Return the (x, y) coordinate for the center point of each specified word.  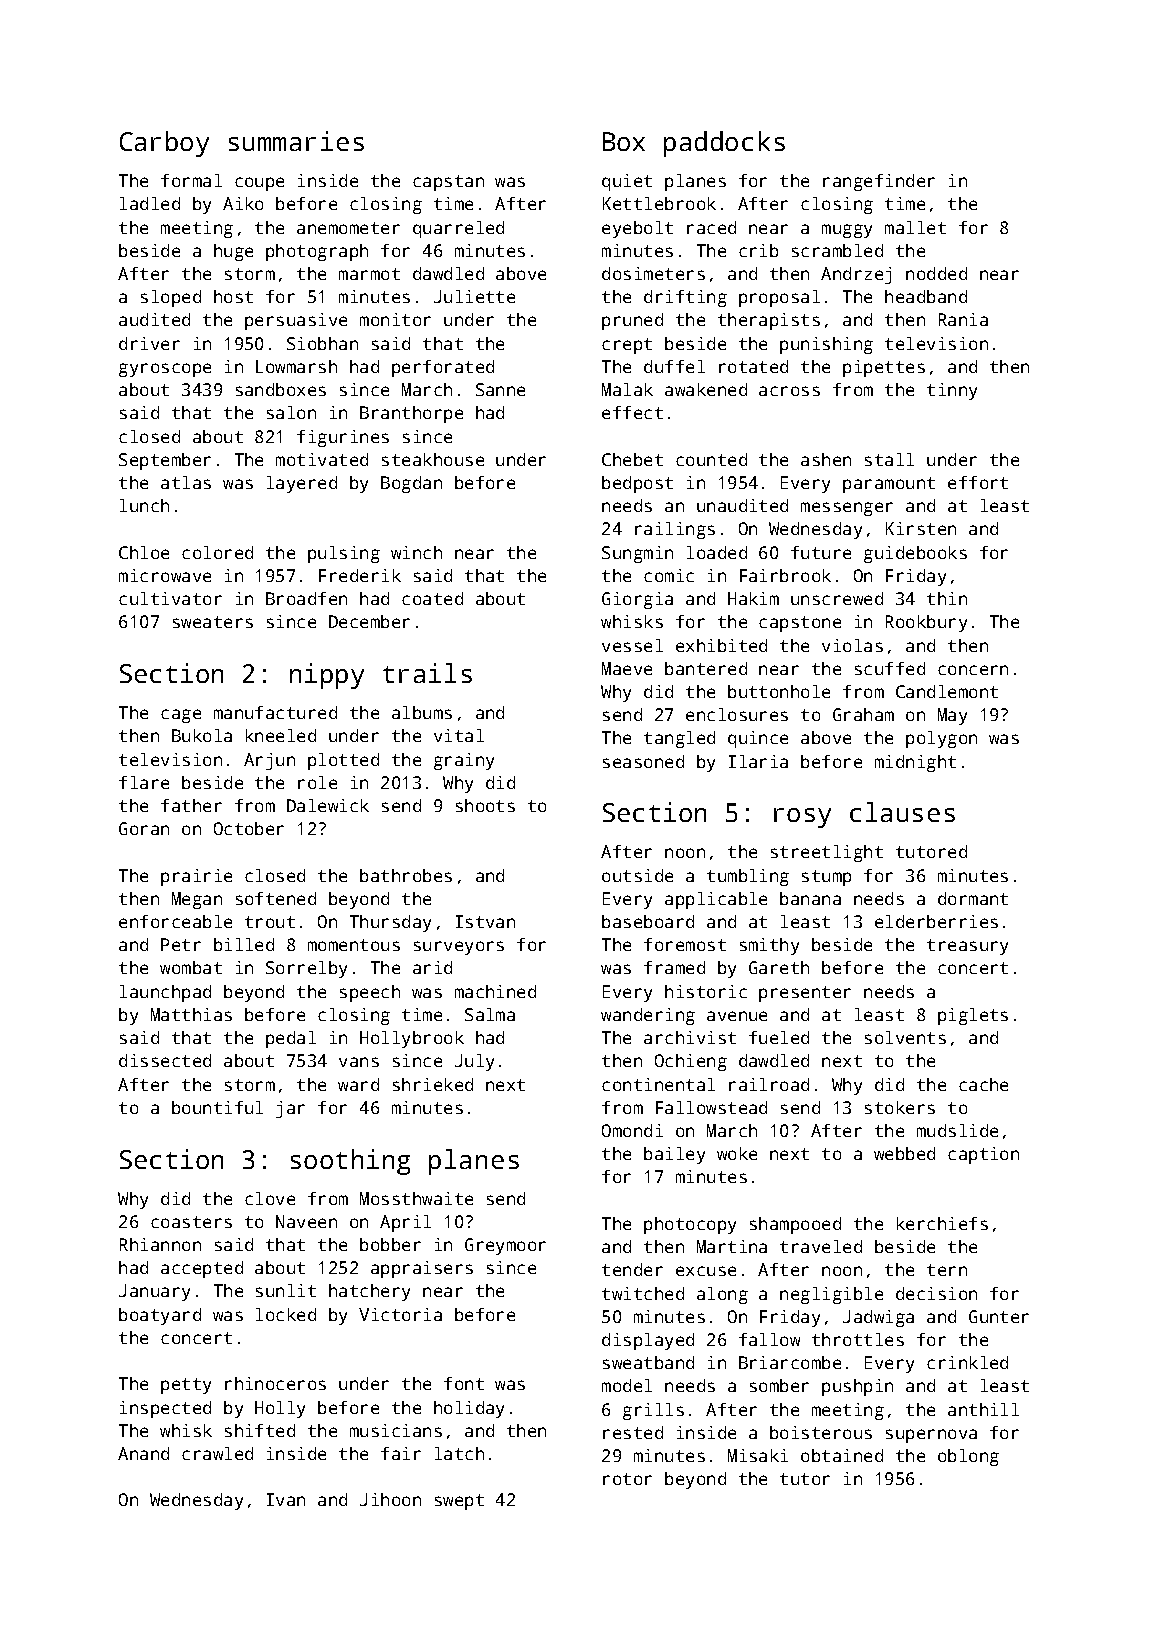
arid (432, 967)
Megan (197, 900)
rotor (627, 1479)
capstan (448, 183)
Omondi (632, 1130)
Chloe (144, 552)
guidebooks (915, 554)
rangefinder (879, 182)
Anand (143, 1453)
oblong (968, 1457)
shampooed (795, 1225)
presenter (805, 994)
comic (669, 575)
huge (233, 252)
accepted (202, 1269)
